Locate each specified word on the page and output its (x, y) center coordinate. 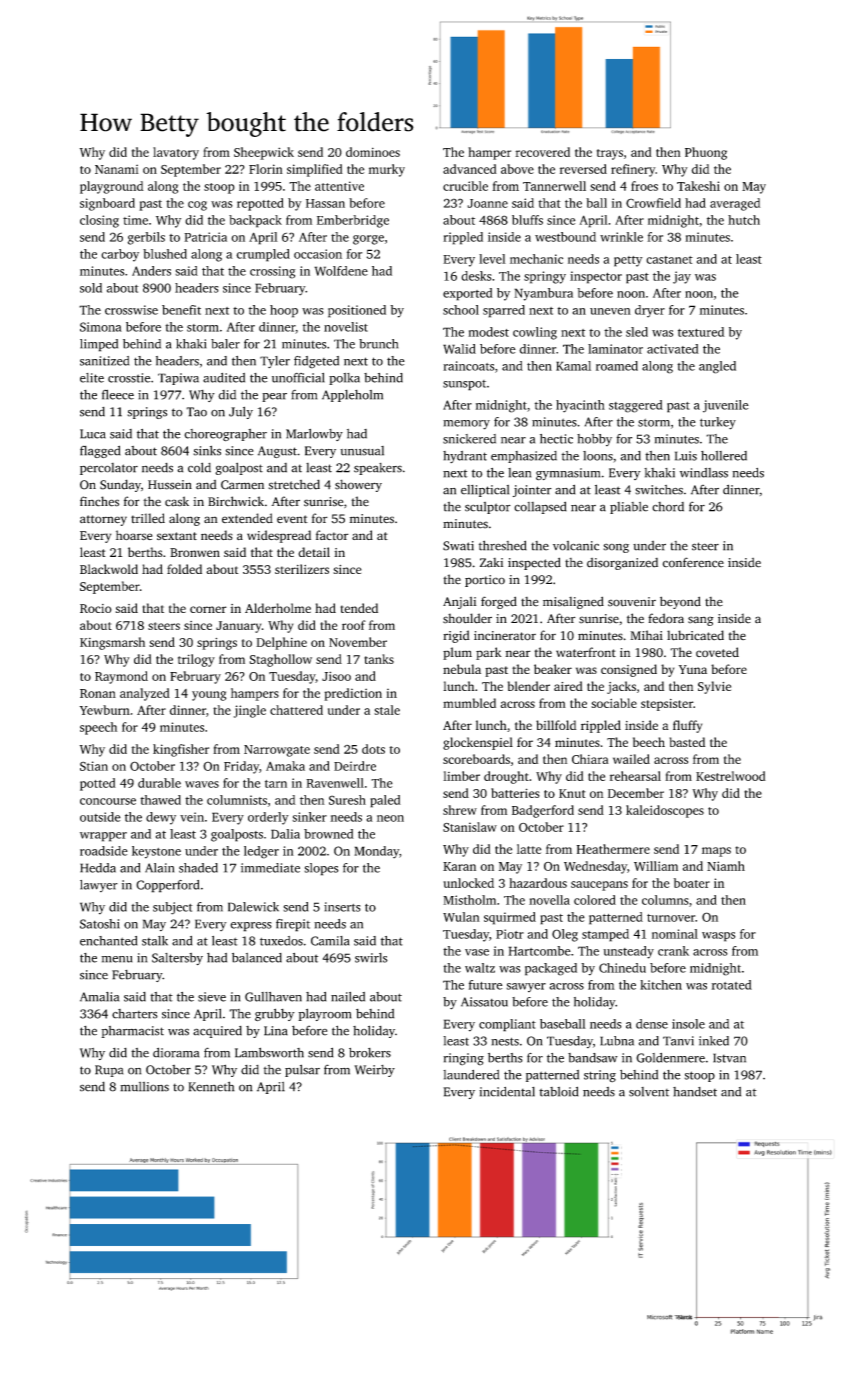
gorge (368, 240)
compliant (507, 1025)
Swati (458, 546)
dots (373, 749)
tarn (276, 784)
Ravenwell (335, 783)
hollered (724, 456)
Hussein (170, 485)
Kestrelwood (731, 776)
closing (99, 221)
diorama (176, 1052)
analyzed (145, 694)
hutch (744, 220)
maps (716, 852)
